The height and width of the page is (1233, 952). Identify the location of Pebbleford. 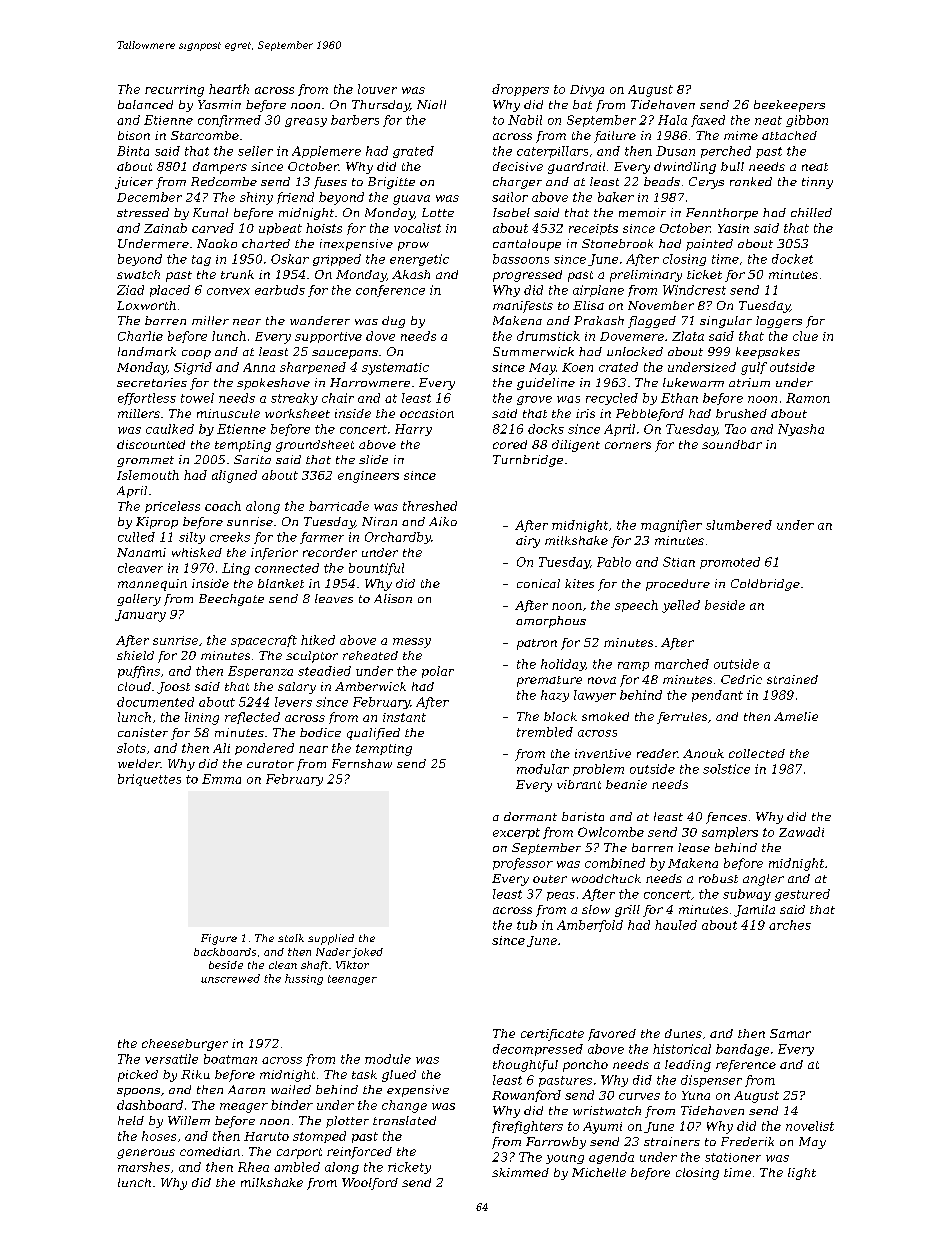
(650, 415).
